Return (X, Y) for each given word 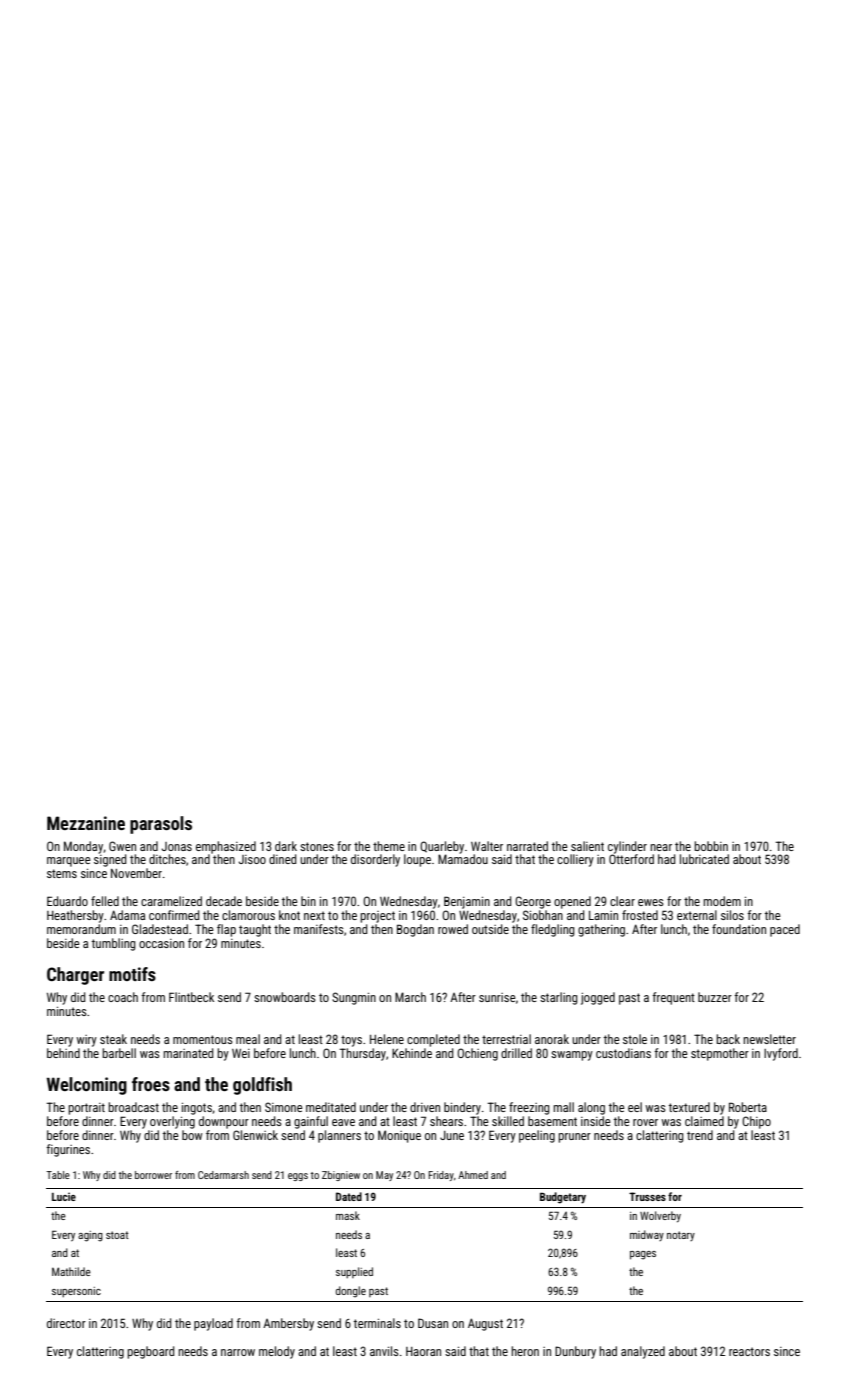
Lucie (64, 1196)
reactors (749, 1351)
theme (389, 846)
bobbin (711, 846)
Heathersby (75, 916)
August (485, 1324)
